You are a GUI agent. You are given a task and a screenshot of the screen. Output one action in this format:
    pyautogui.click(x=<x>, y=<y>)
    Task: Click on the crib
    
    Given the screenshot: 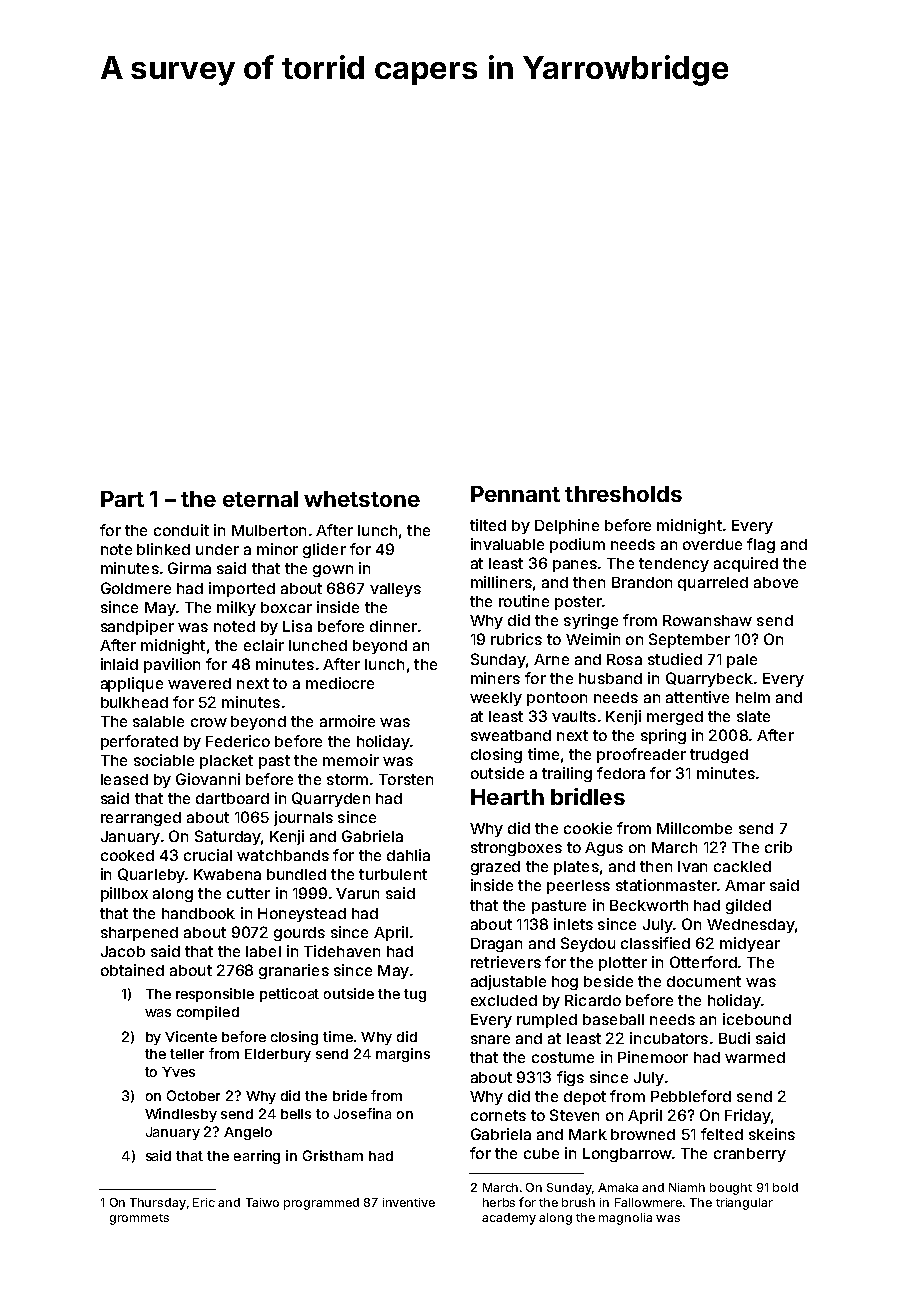 What is the action you would take?
    pyautogui.click(x=778, y=847)
